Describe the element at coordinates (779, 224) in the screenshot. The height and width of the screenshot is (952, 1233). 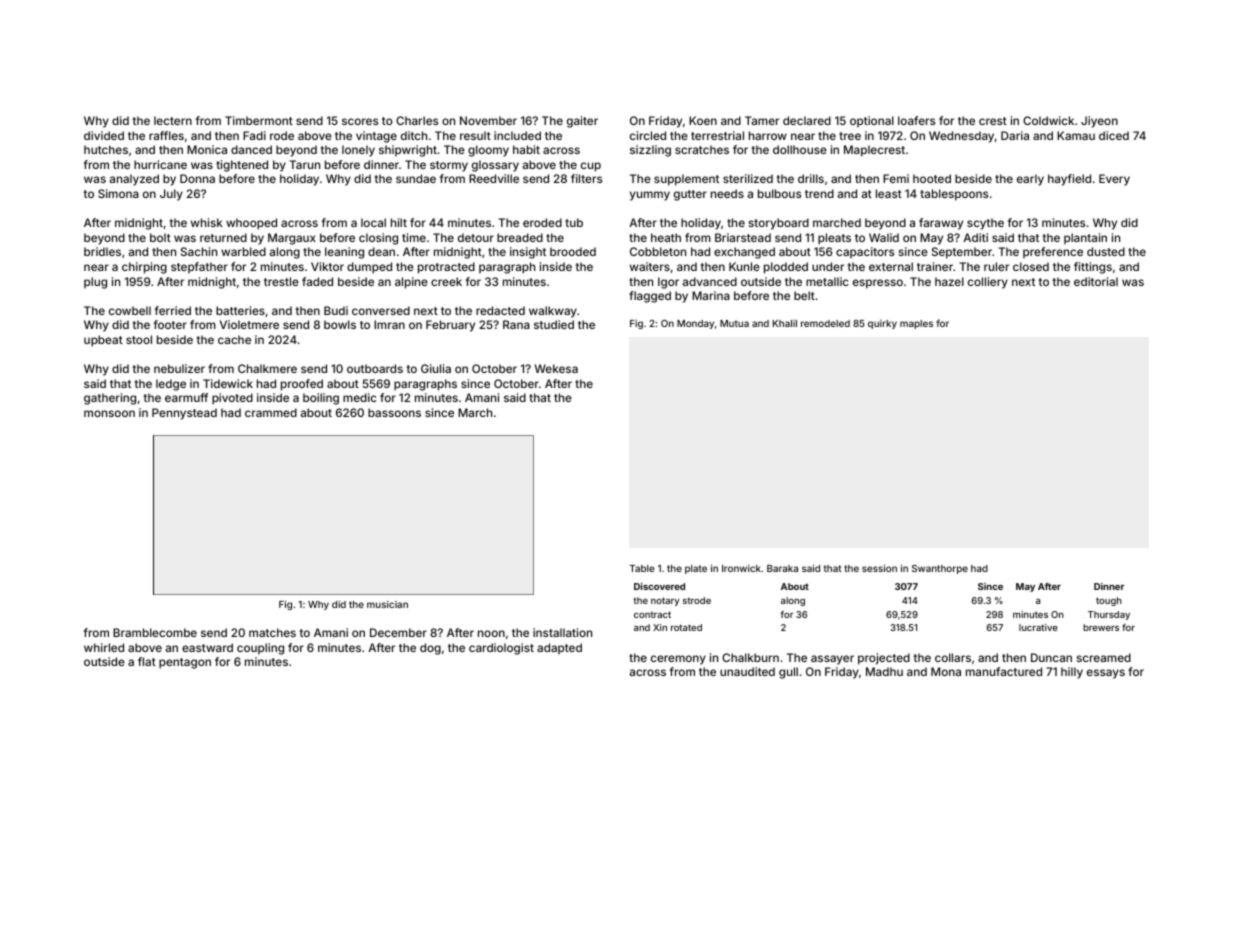
I see `storyboard` at that location.
